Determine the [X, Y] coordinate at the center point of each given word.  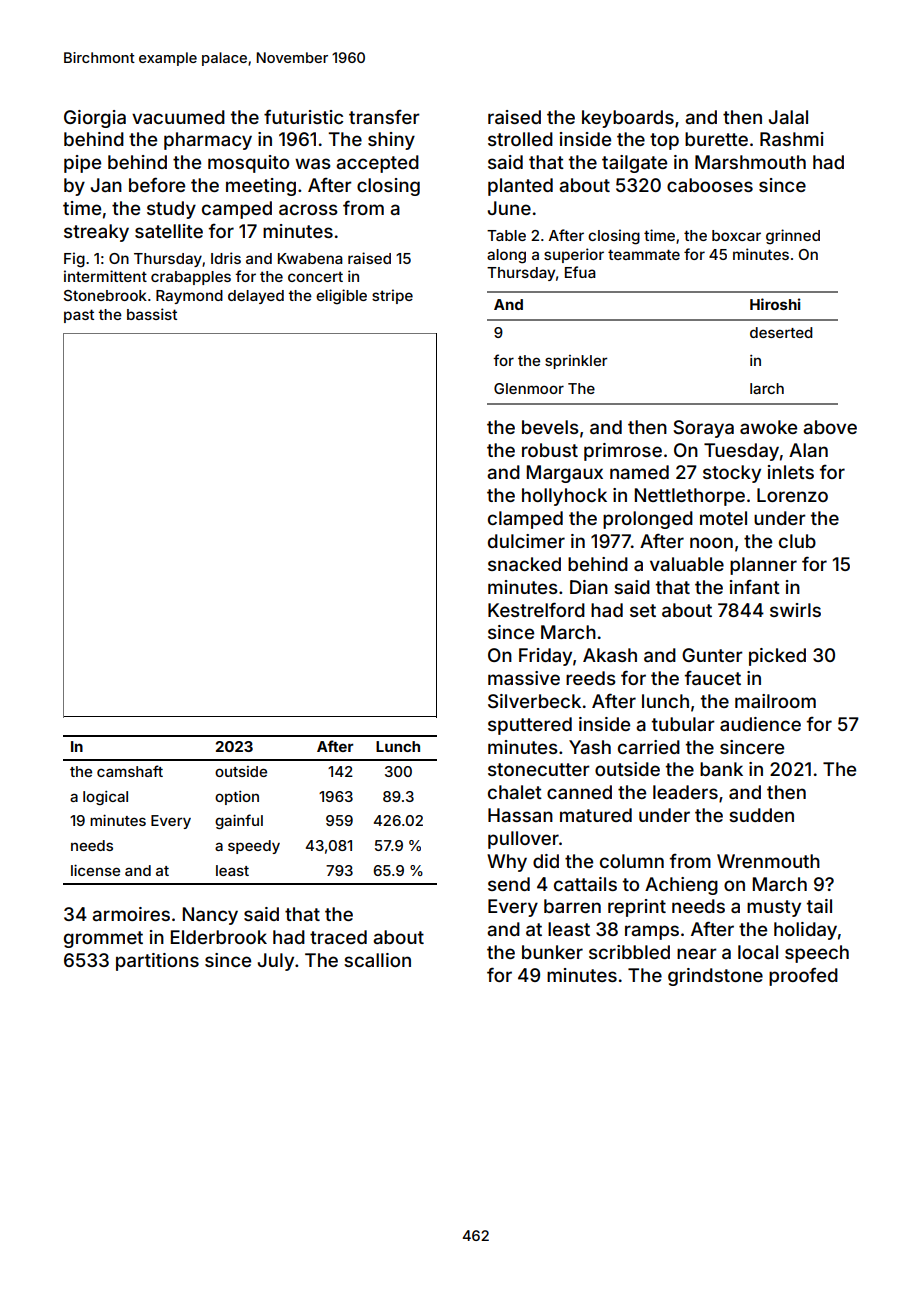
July [276, 962]
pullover [523, 840]
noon [711, 542]
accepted [377, 164]
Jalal [788, 117]
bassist [152, 314]
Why [507, 863]
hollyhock [564, 497]
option [237, 798]
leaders [685, 792]
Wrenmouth [768, 861]
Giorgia [95, 119]
